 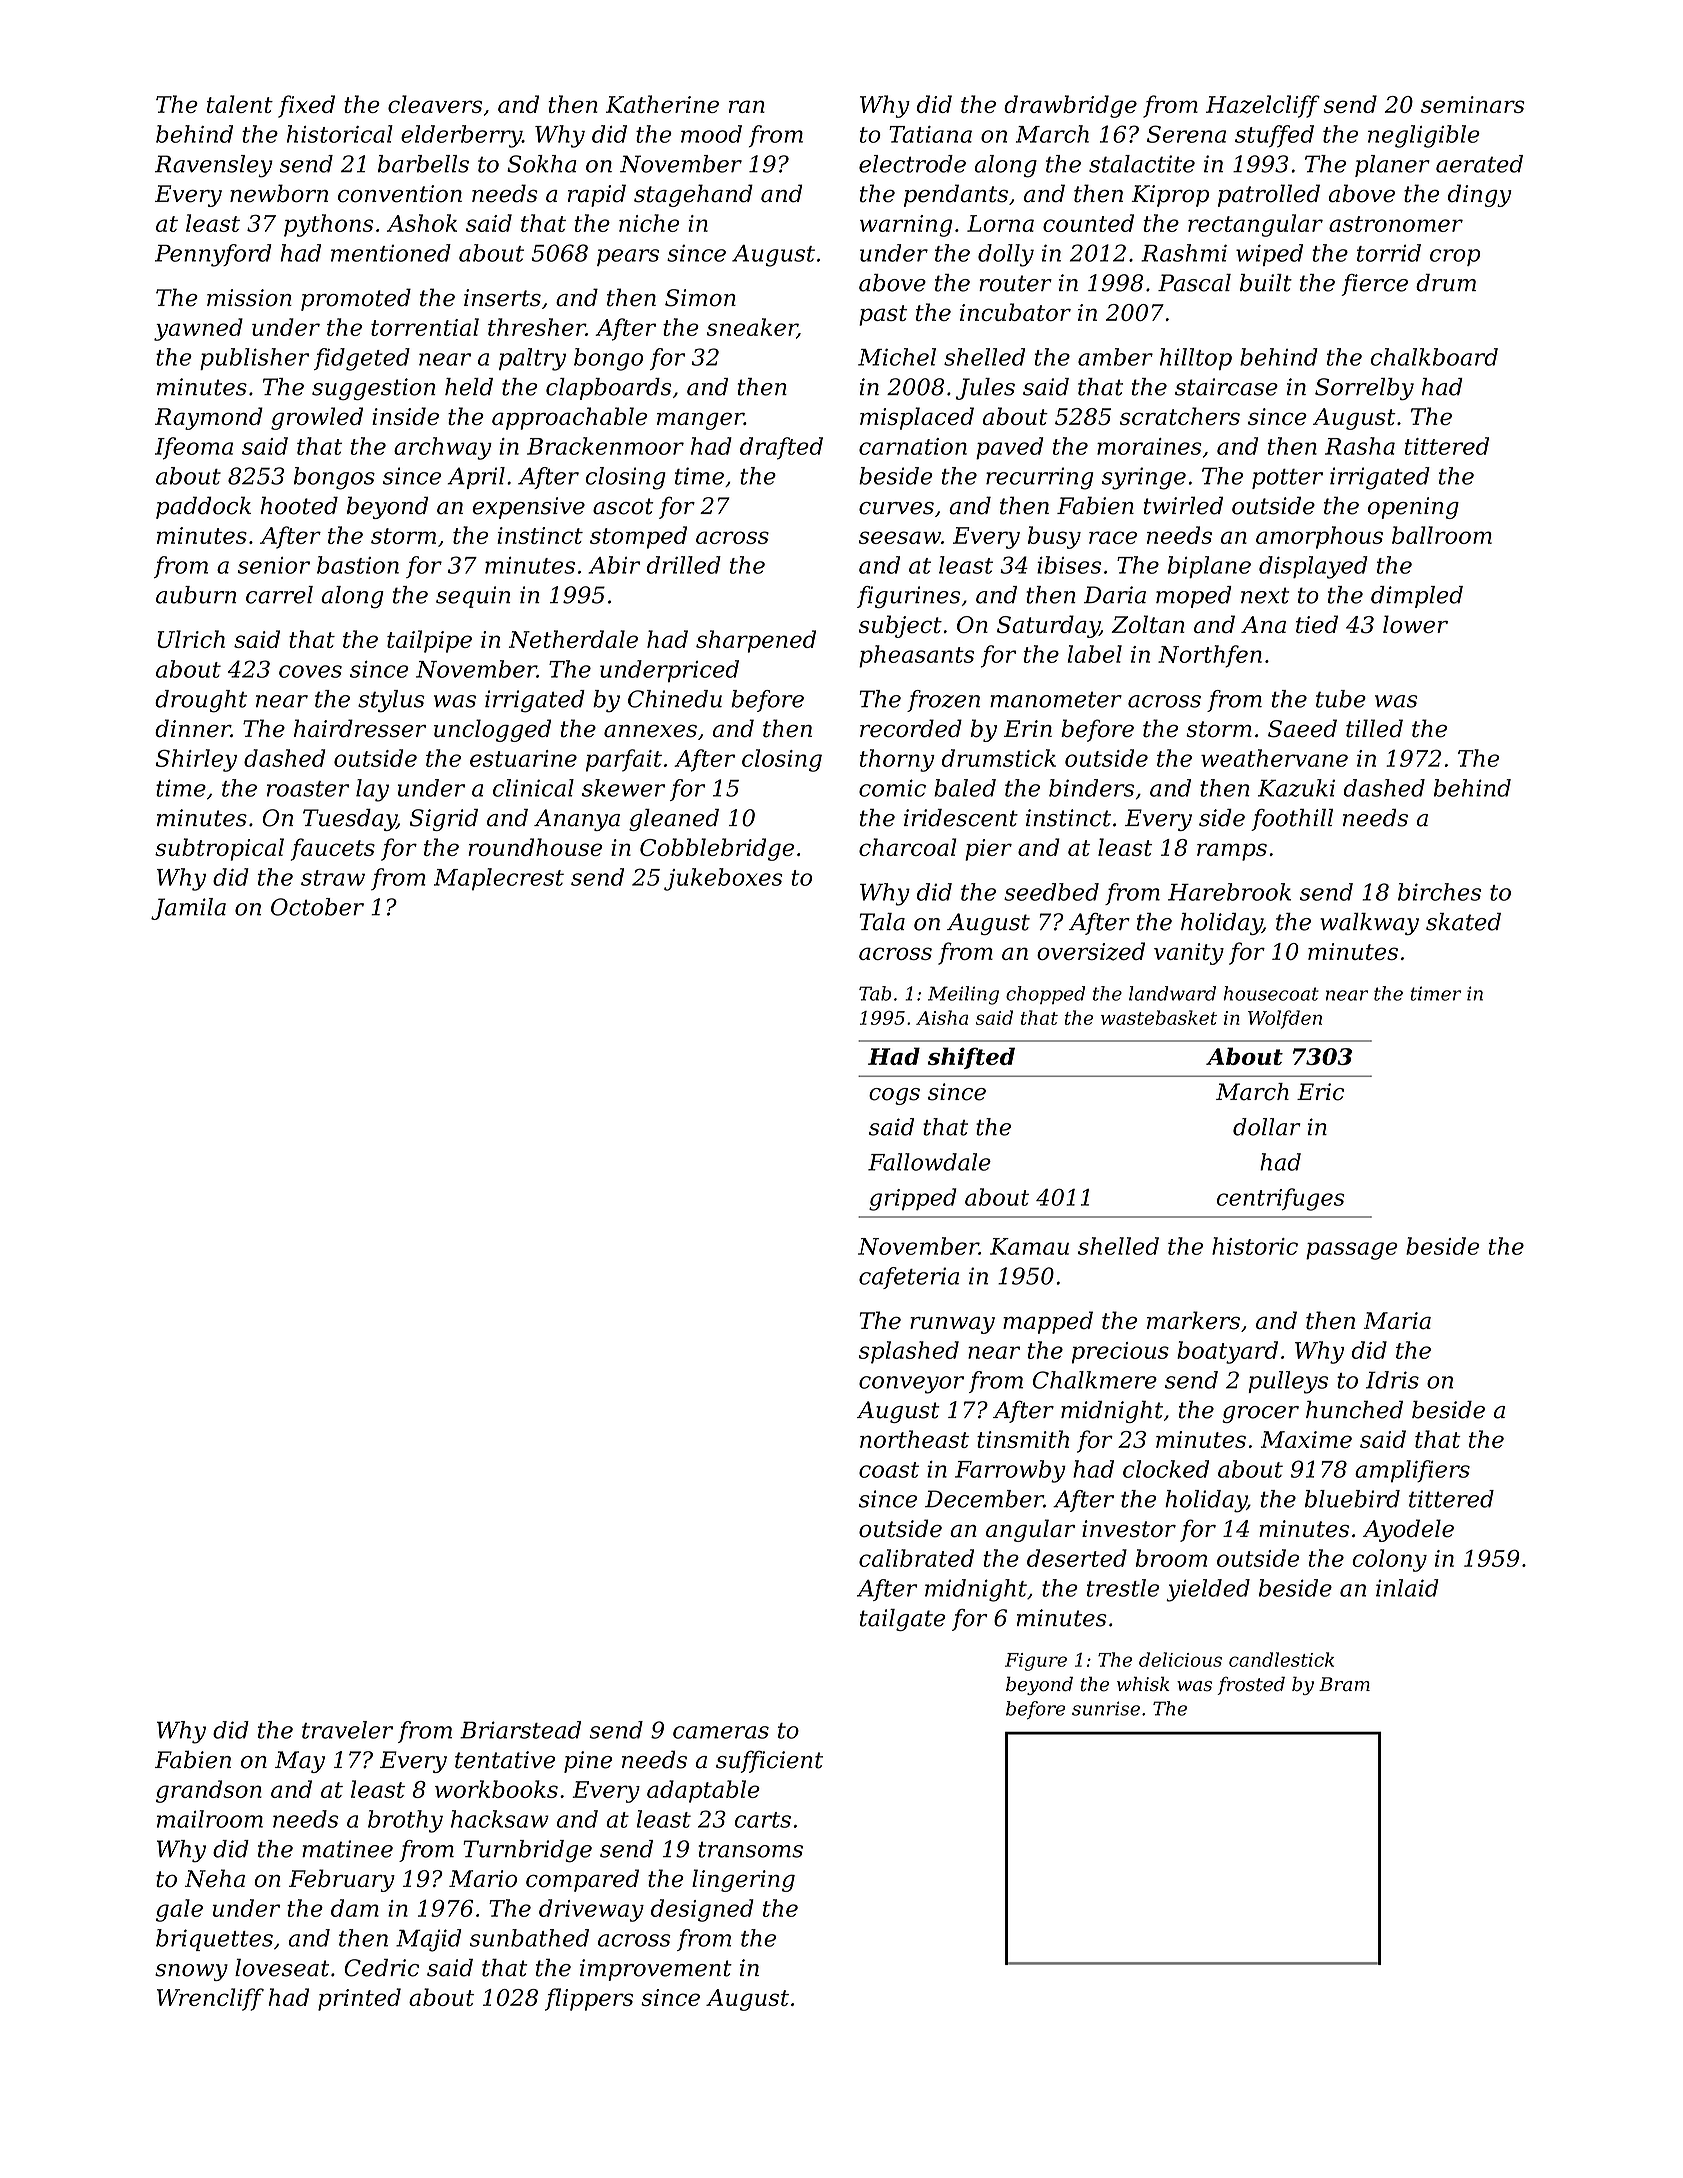 I want to click on auburn, so click(x=196, y=595).
